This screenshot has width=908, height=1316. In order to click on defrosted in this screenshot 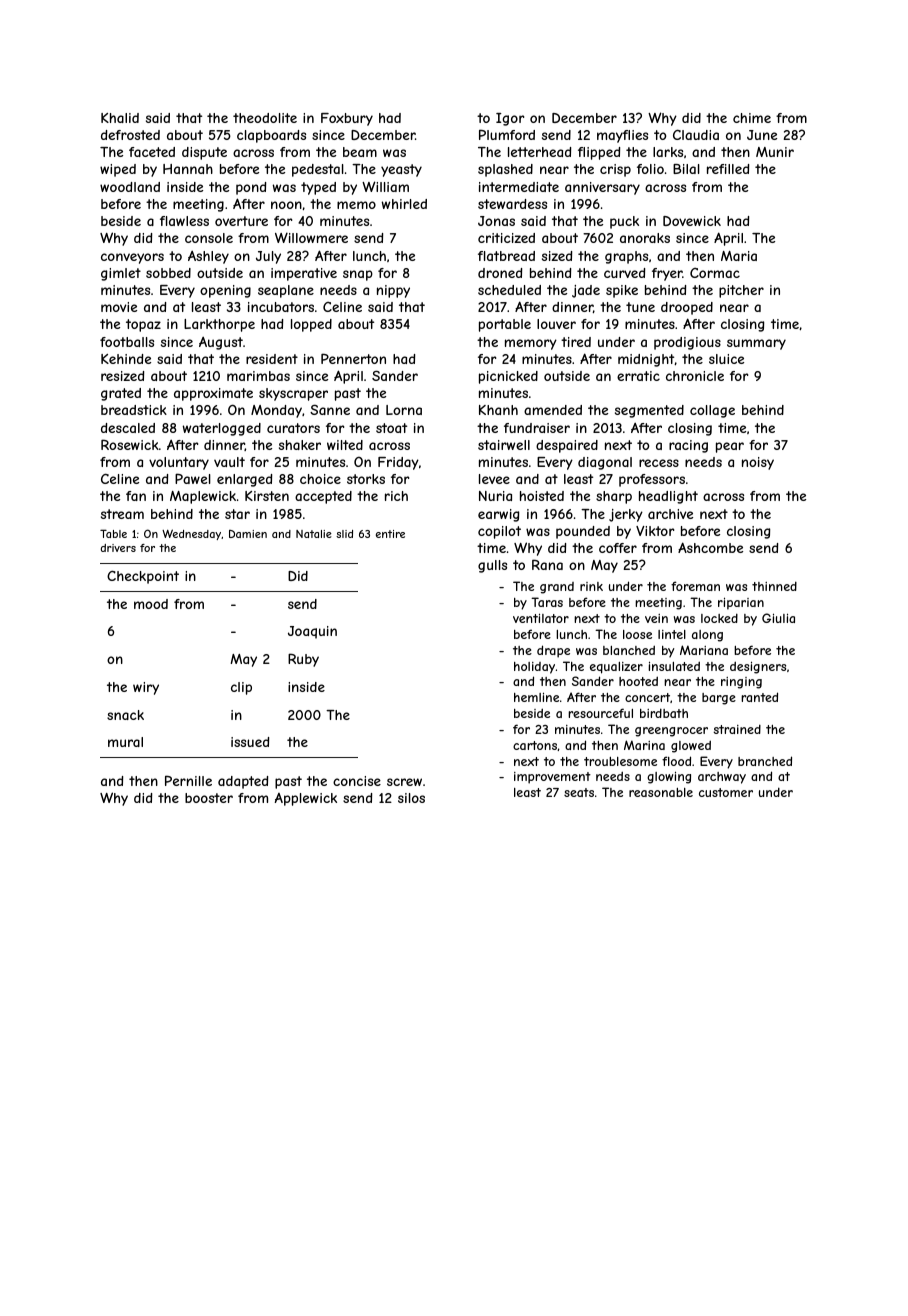, I will do `click(130, 135)`.
